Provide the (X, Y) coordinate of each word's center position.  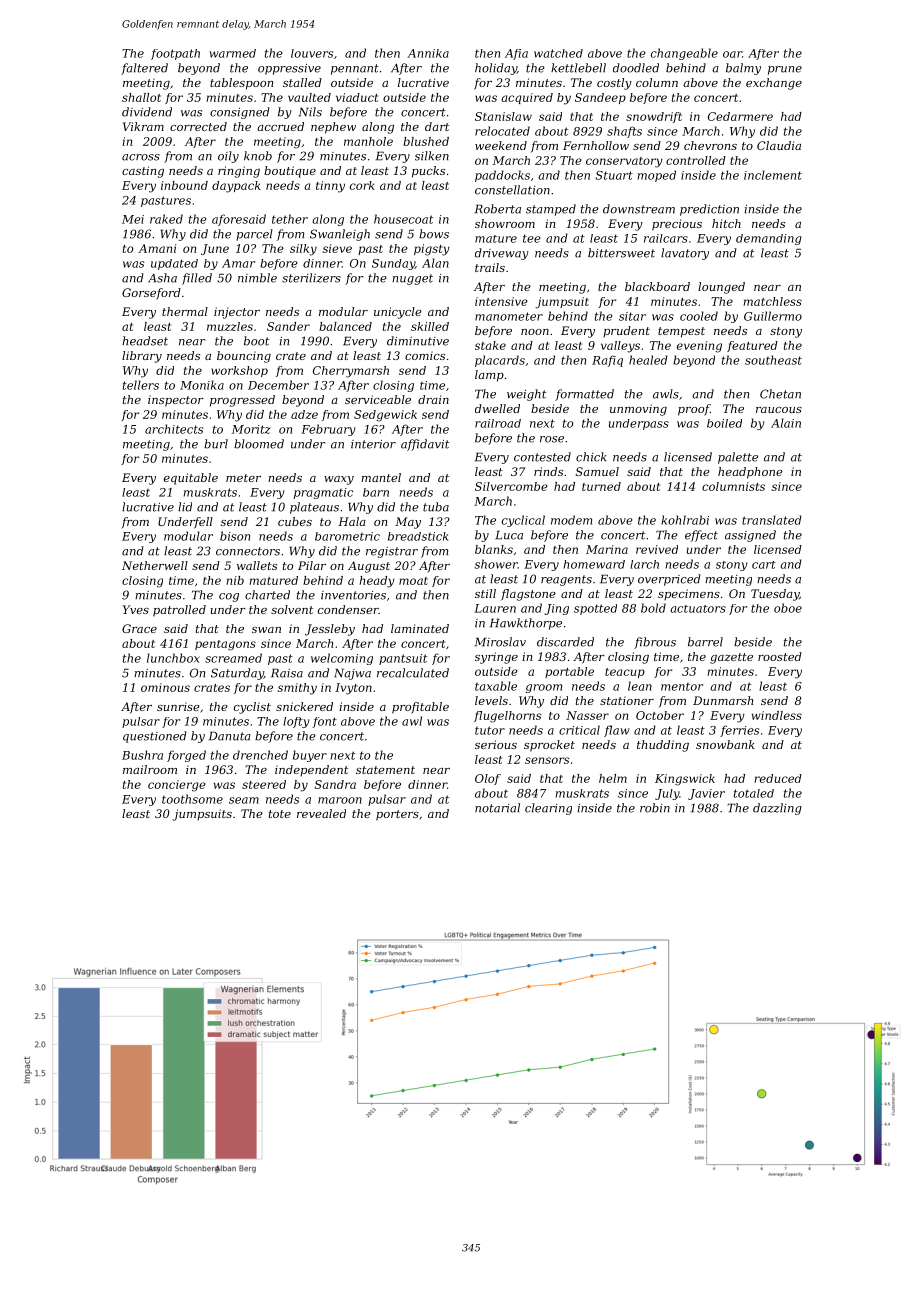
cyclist (252, 708)
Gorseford (151, 294)
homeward (594, 564)
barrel (705, 642)
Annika (428, 53)
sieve (337, 248)
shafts (624, 132)
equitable (191, 479)
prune (785, 70)
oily (228, 157)
